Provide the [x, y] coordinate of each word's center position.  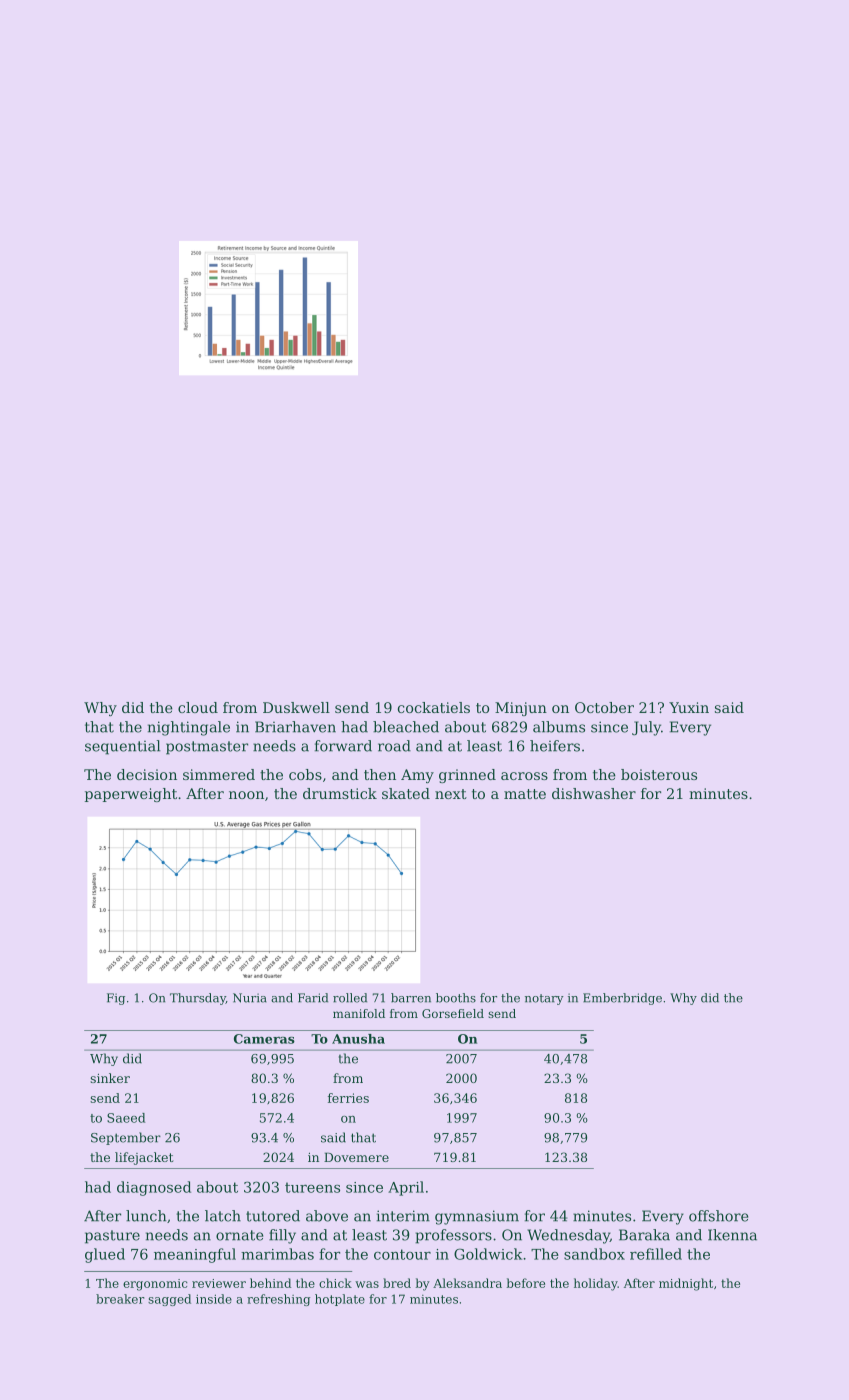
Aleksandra [467, 1283]
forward [343, 746]
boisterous [659, 774]
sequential [122, 747]
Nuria [250, 998]
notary [544, 999]
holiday [596, 1284]
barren [411, 998]
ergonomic [155, 1285]
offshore [718, 1216]
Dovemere [356, 1157]
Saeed [126, 1118]
